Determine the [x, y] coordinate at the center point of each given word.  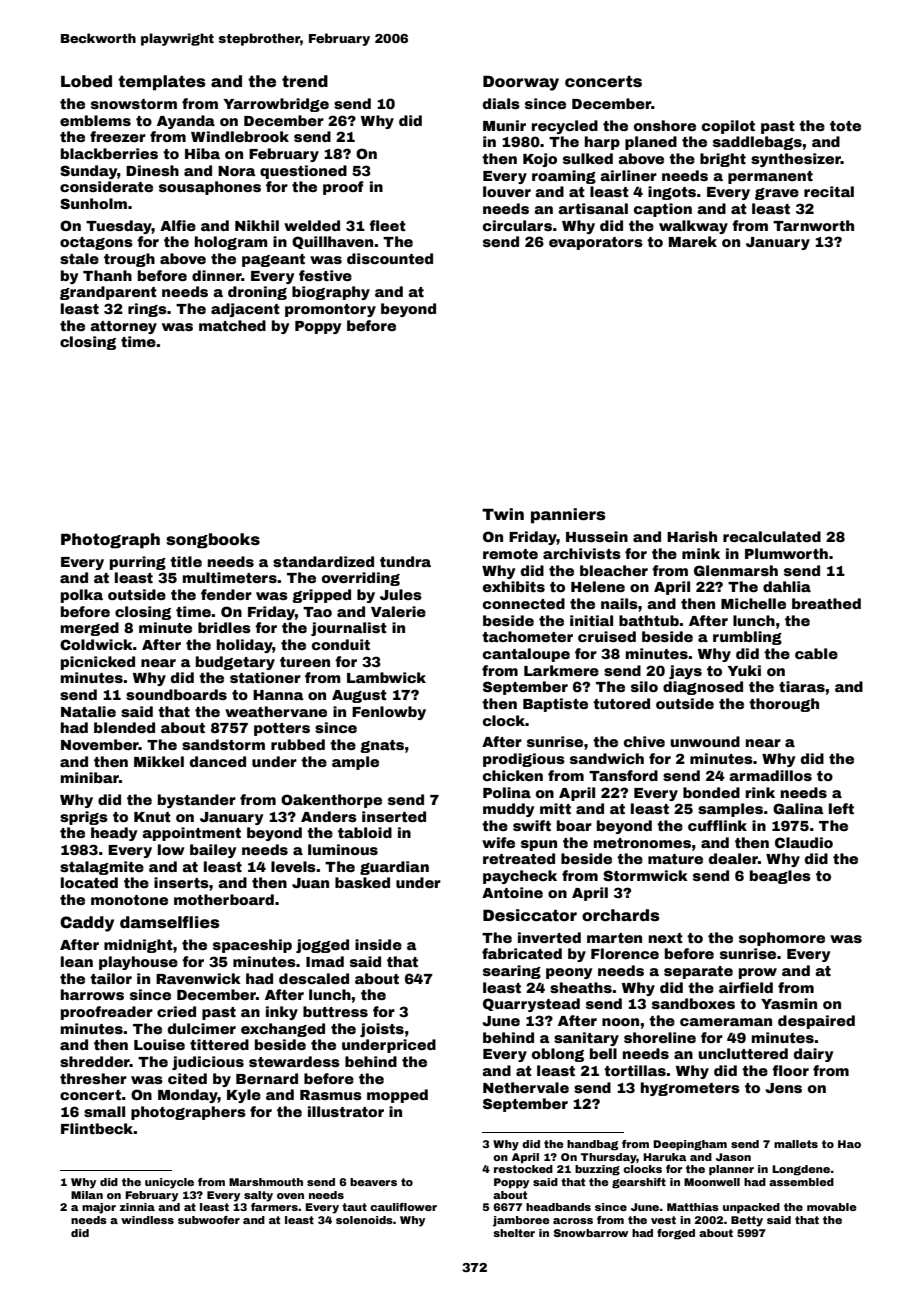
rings [147, 310]
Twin [503, 514]
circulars [517, 225]
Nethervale [526, 1087]
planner [731, 1170]
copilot [728, 127]
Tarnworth [813, 225]
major [99, 1208]
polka [82, 596]
